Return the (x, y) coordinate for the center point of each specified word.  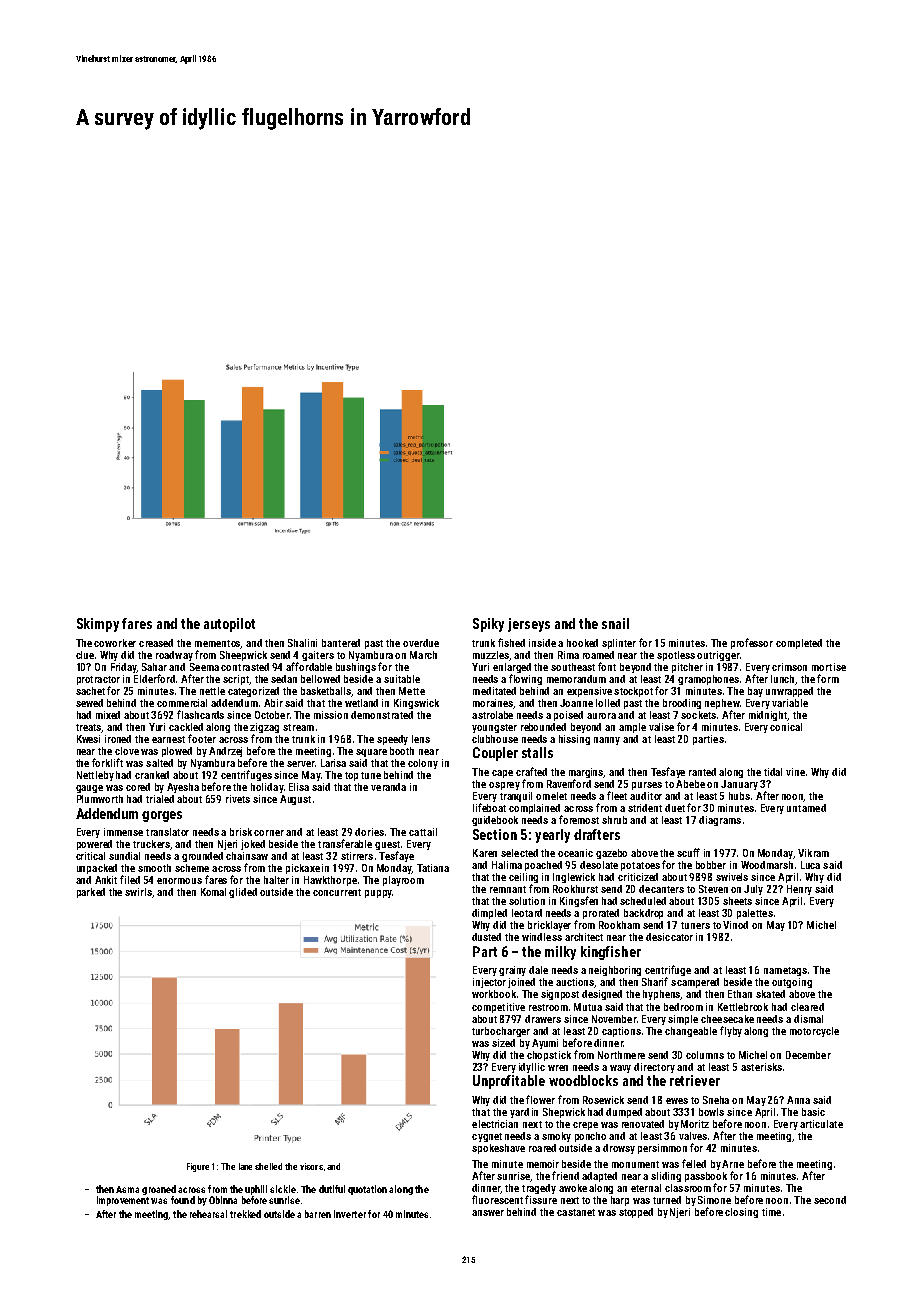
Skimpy (98, 625)
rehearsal (208, 1214)
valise (661, 727)
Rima (568, 655)
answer (488, 1213)
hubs (739, 796)
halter (276, 880)
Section (495, 834)
